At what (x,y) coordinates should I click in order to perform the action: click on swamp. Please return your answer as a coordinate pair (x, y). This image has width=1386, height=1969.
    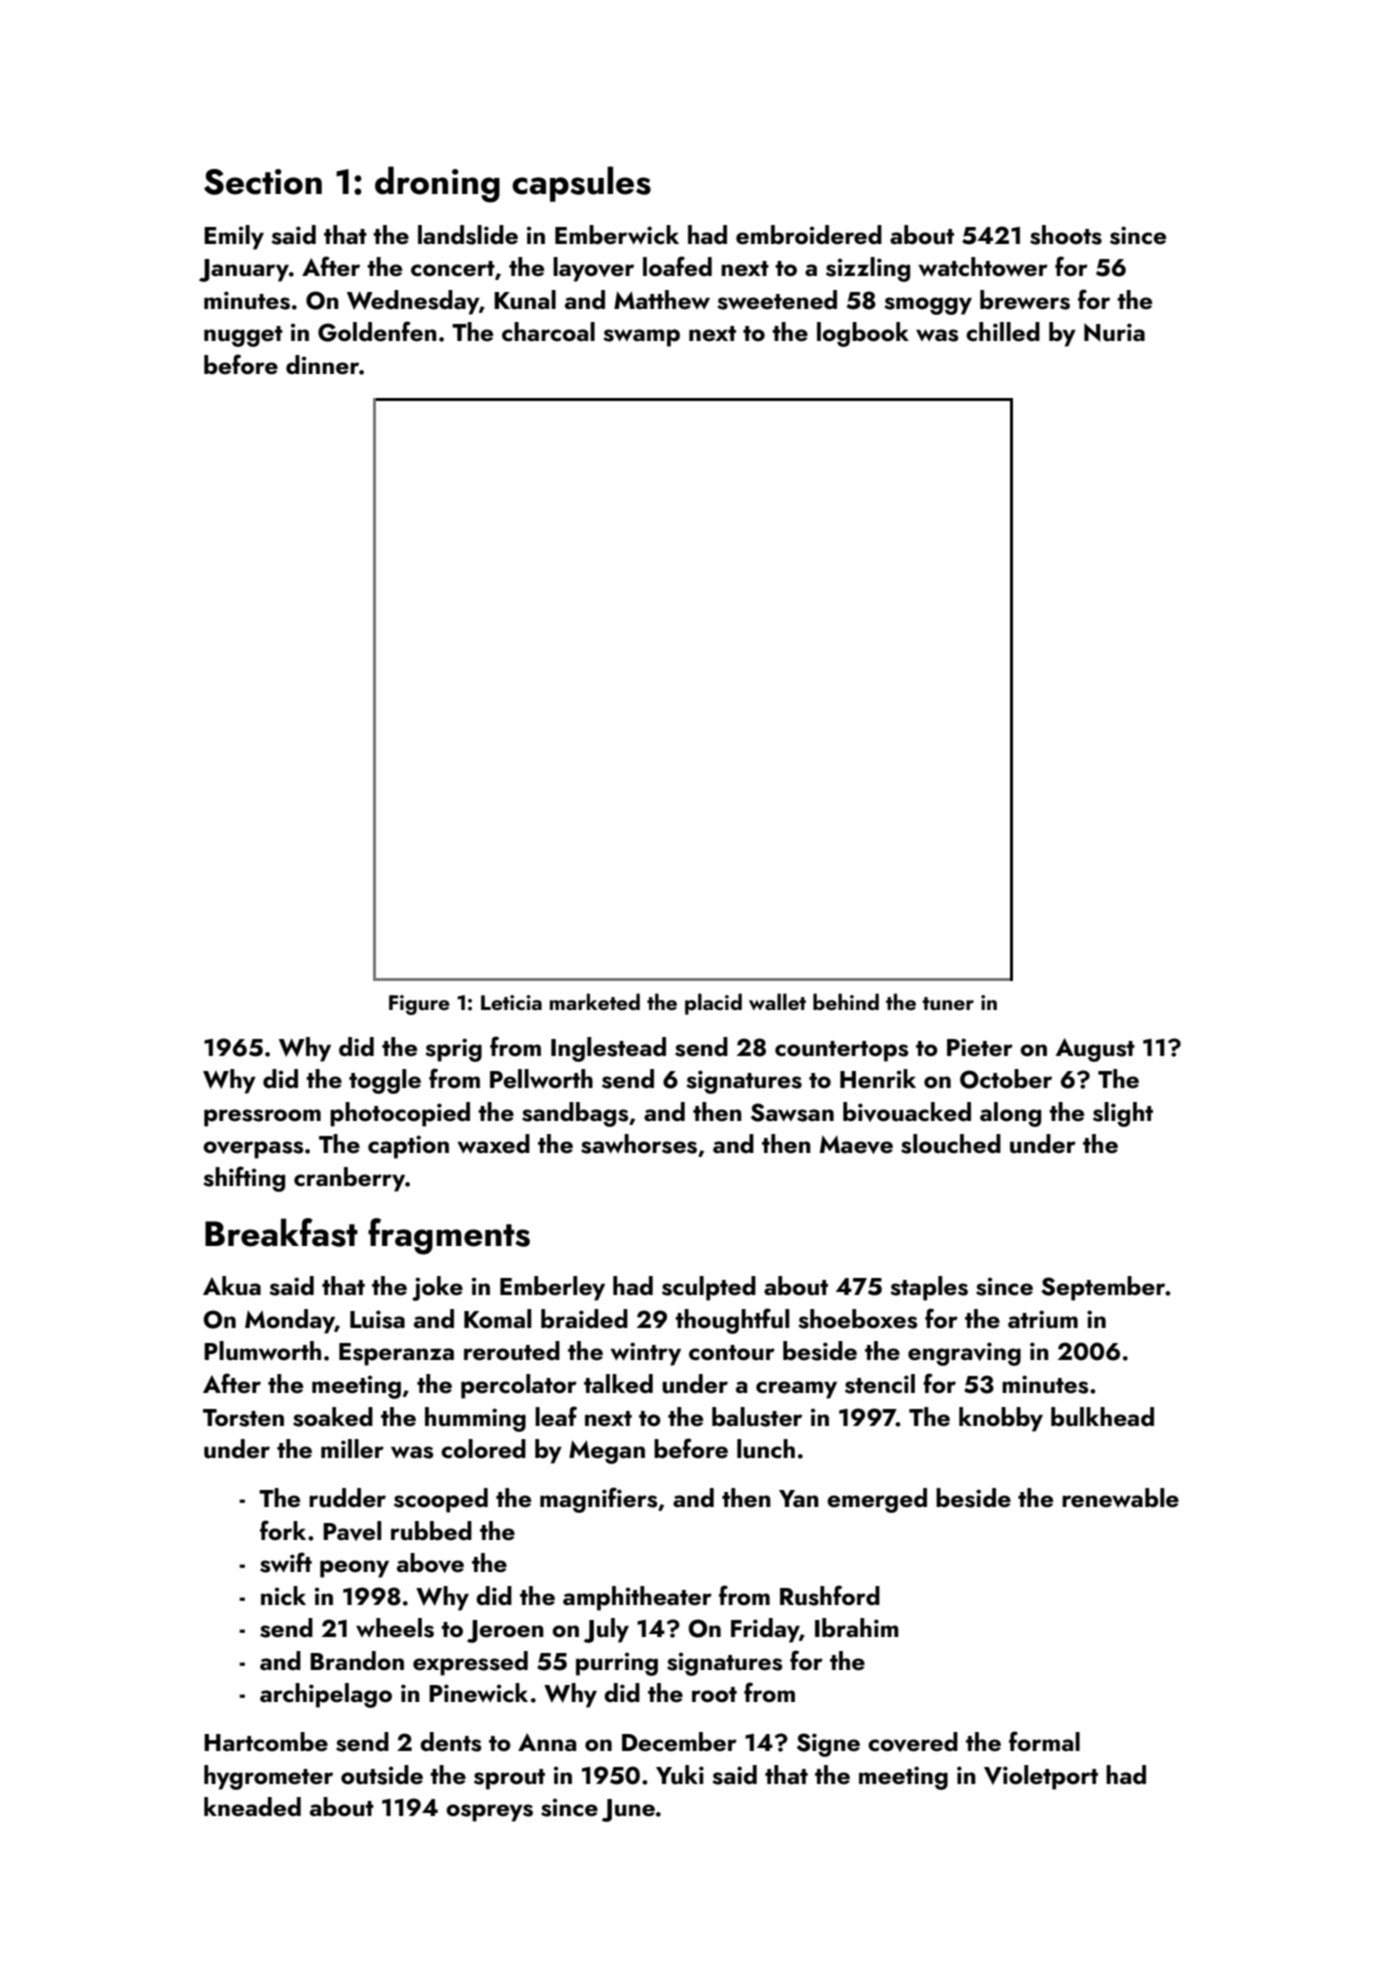
    Looking at the image, I should click on (641, 338).
